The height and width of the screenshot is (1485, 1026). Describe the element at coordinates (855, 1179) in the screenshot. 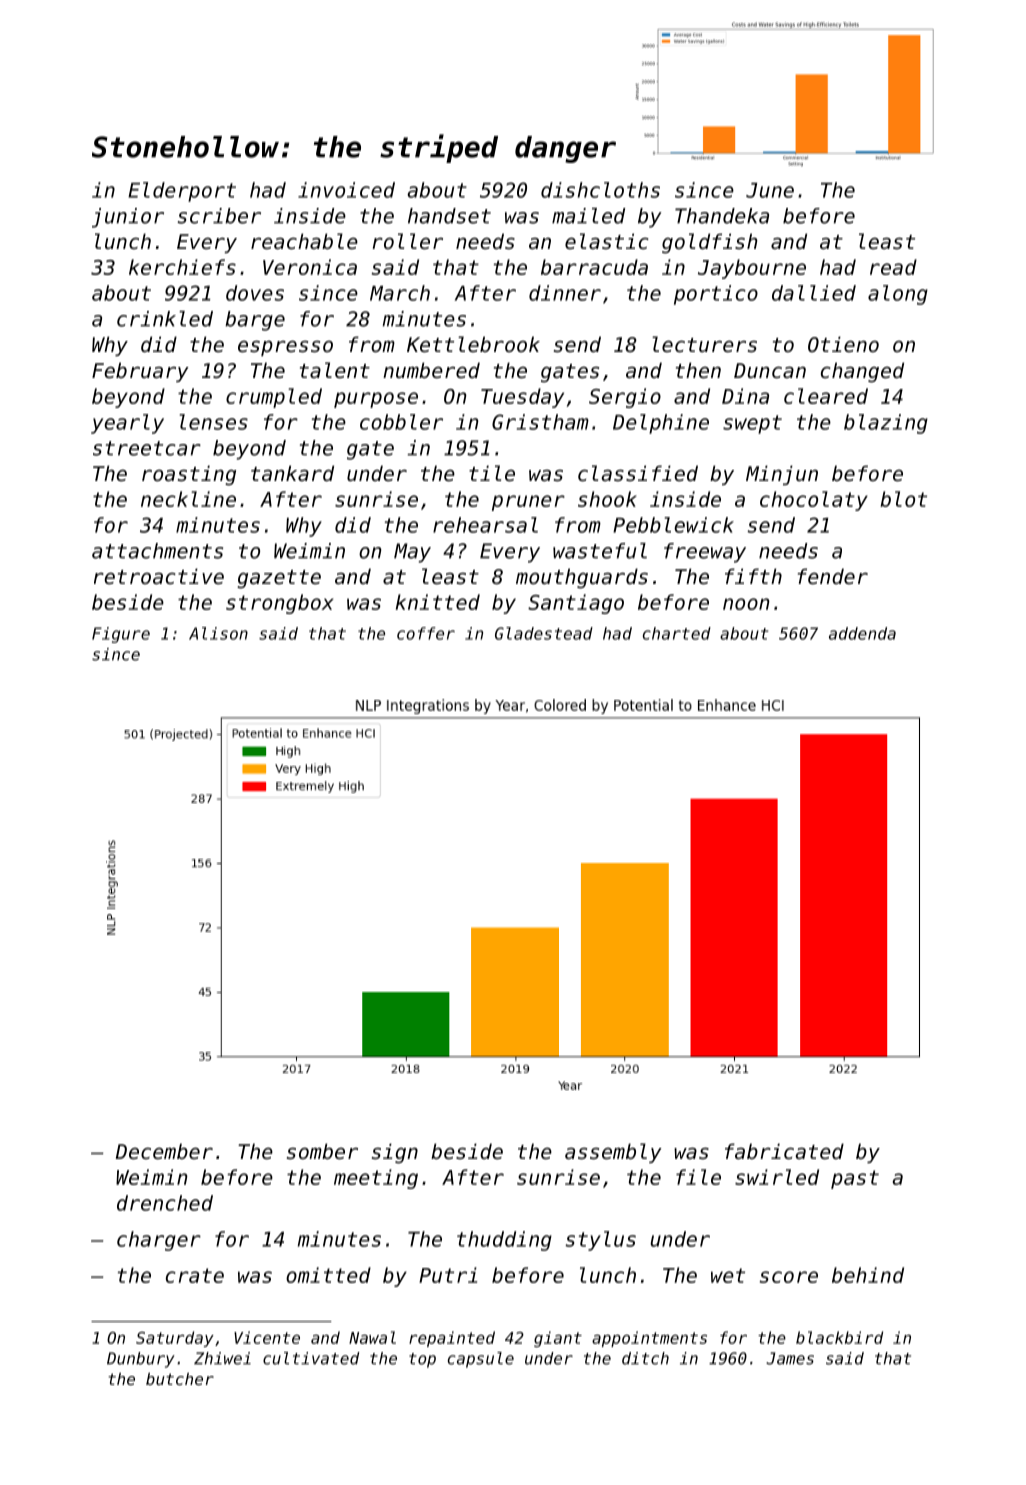

I see `past` at that location.
